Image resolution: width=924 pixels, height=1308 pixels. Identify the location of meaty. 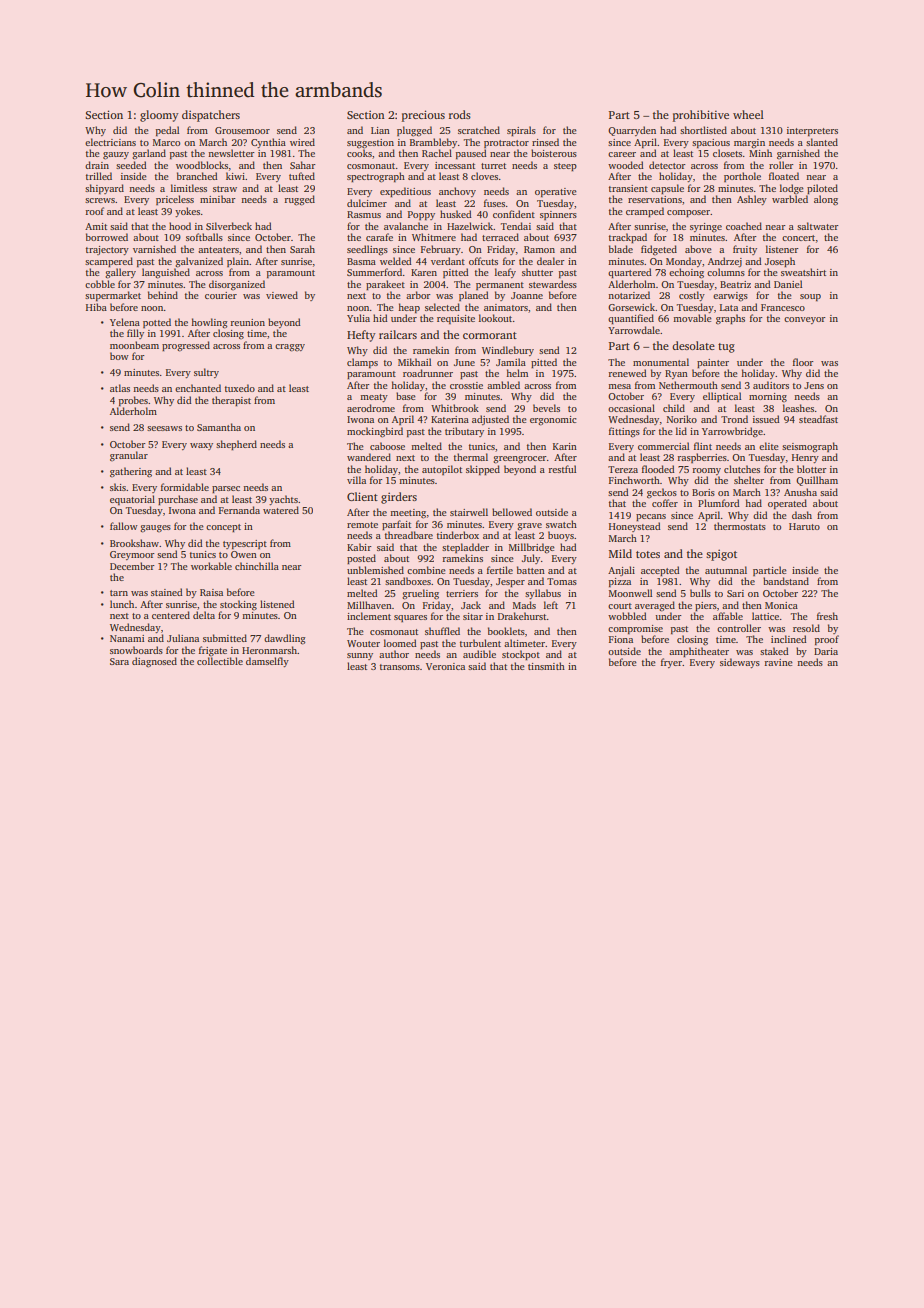
(374, 398).
